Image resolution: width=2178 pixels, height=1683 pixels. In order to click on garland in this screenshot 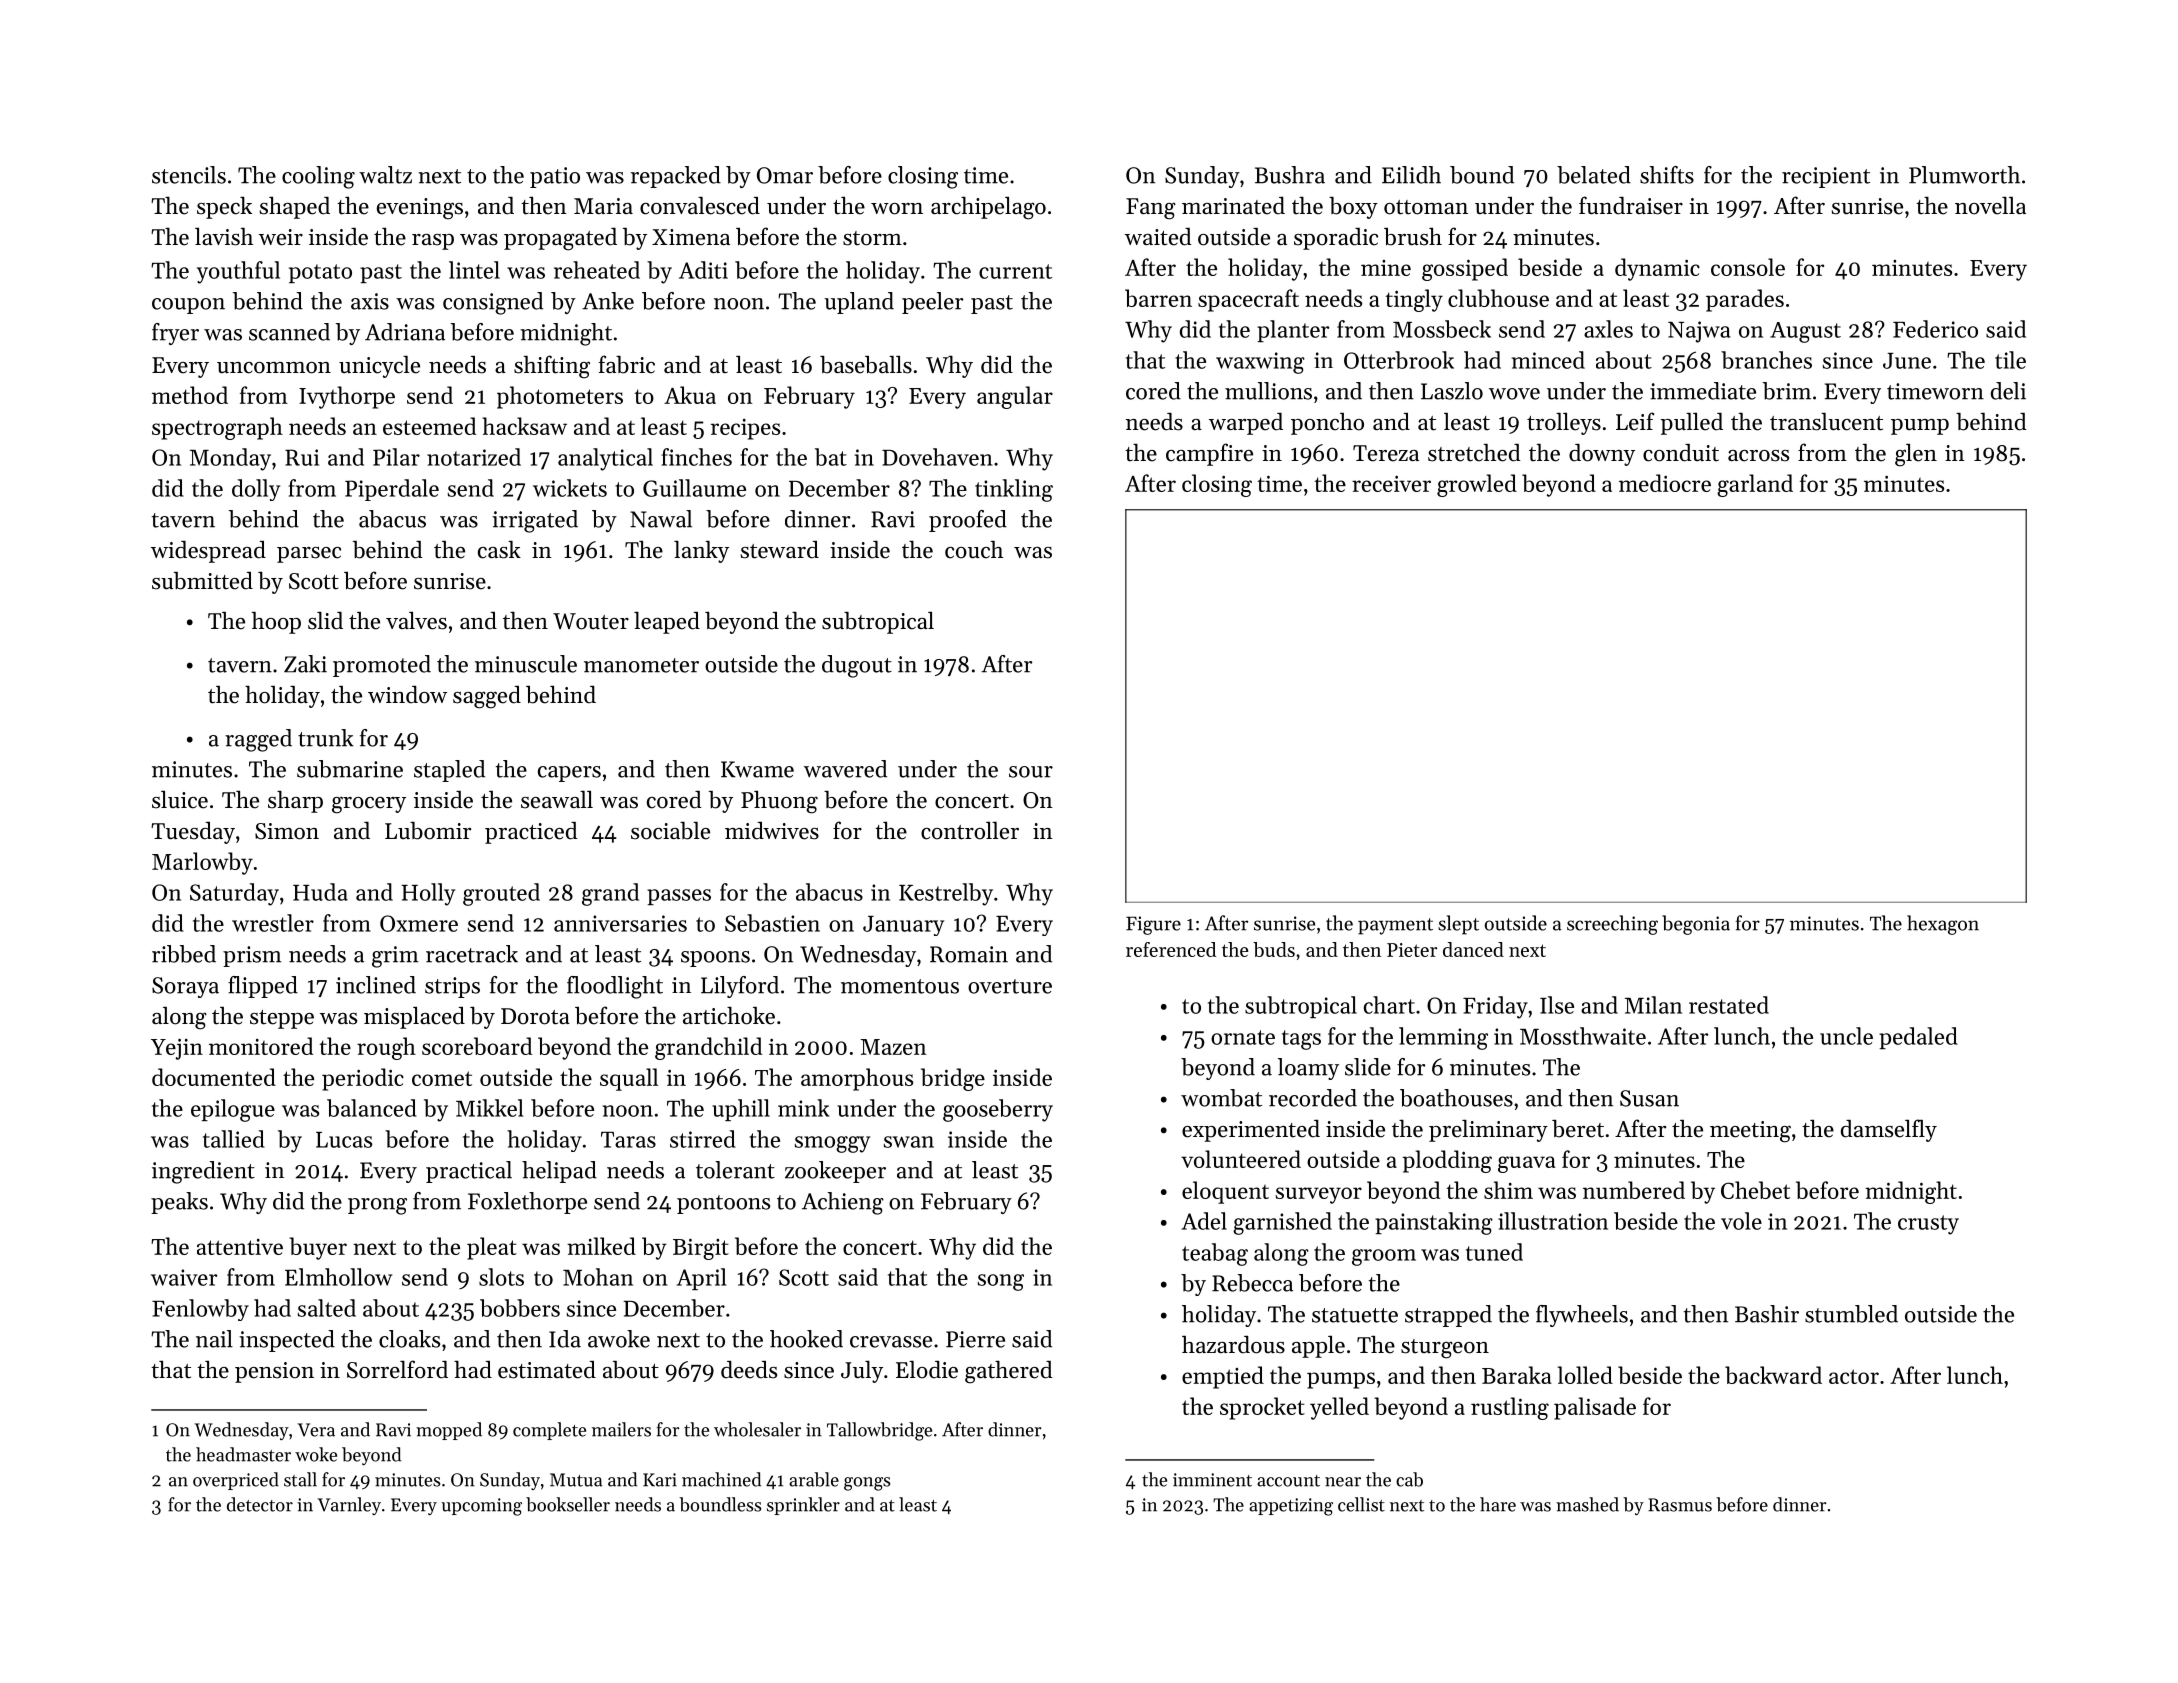, I will do `click(1755, 485)`.
